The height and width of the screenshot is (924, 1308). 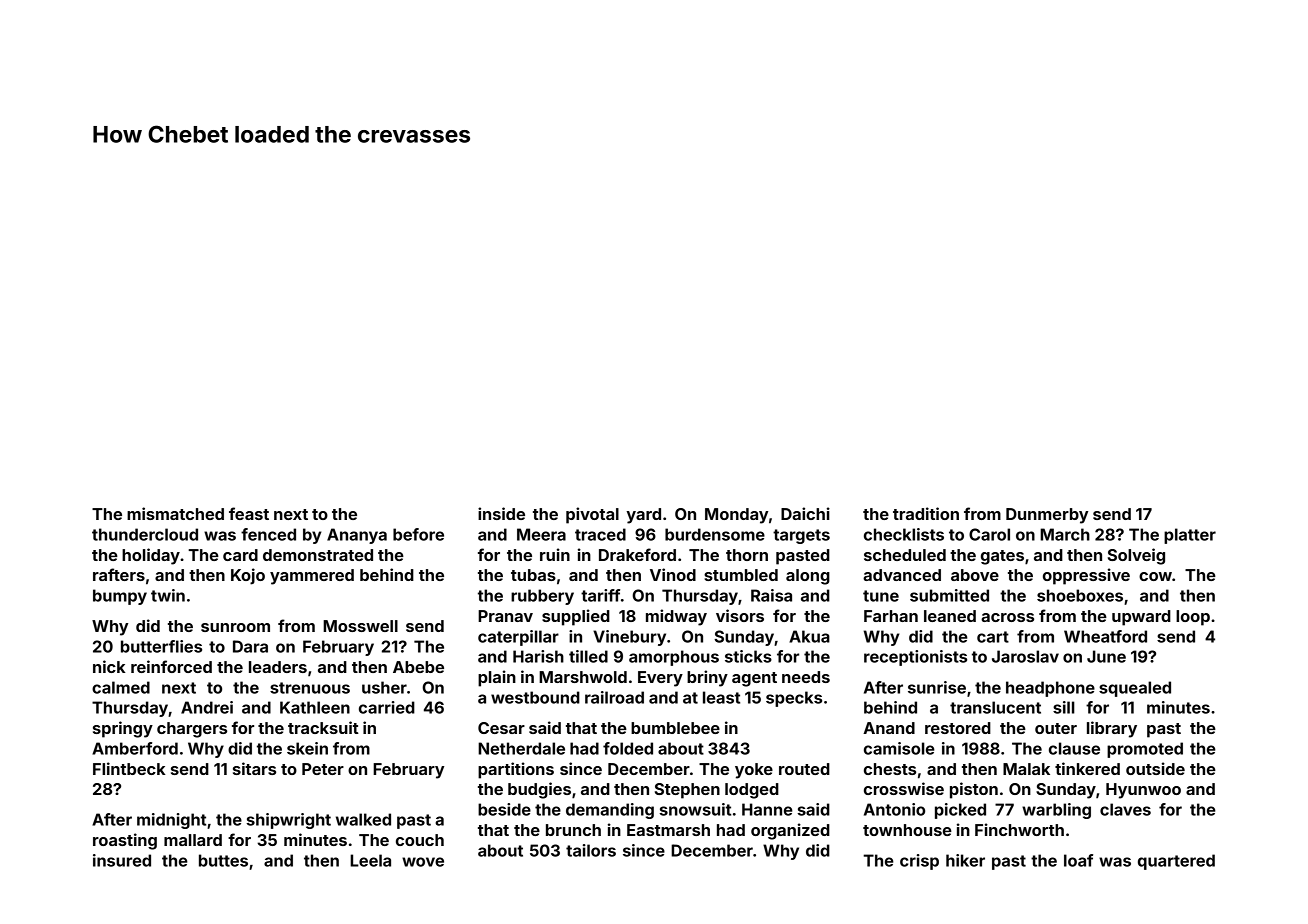 What do you see at coordinates (249, 513) in the screenshot?
I see `feast` at bounding box center [249, 513].
